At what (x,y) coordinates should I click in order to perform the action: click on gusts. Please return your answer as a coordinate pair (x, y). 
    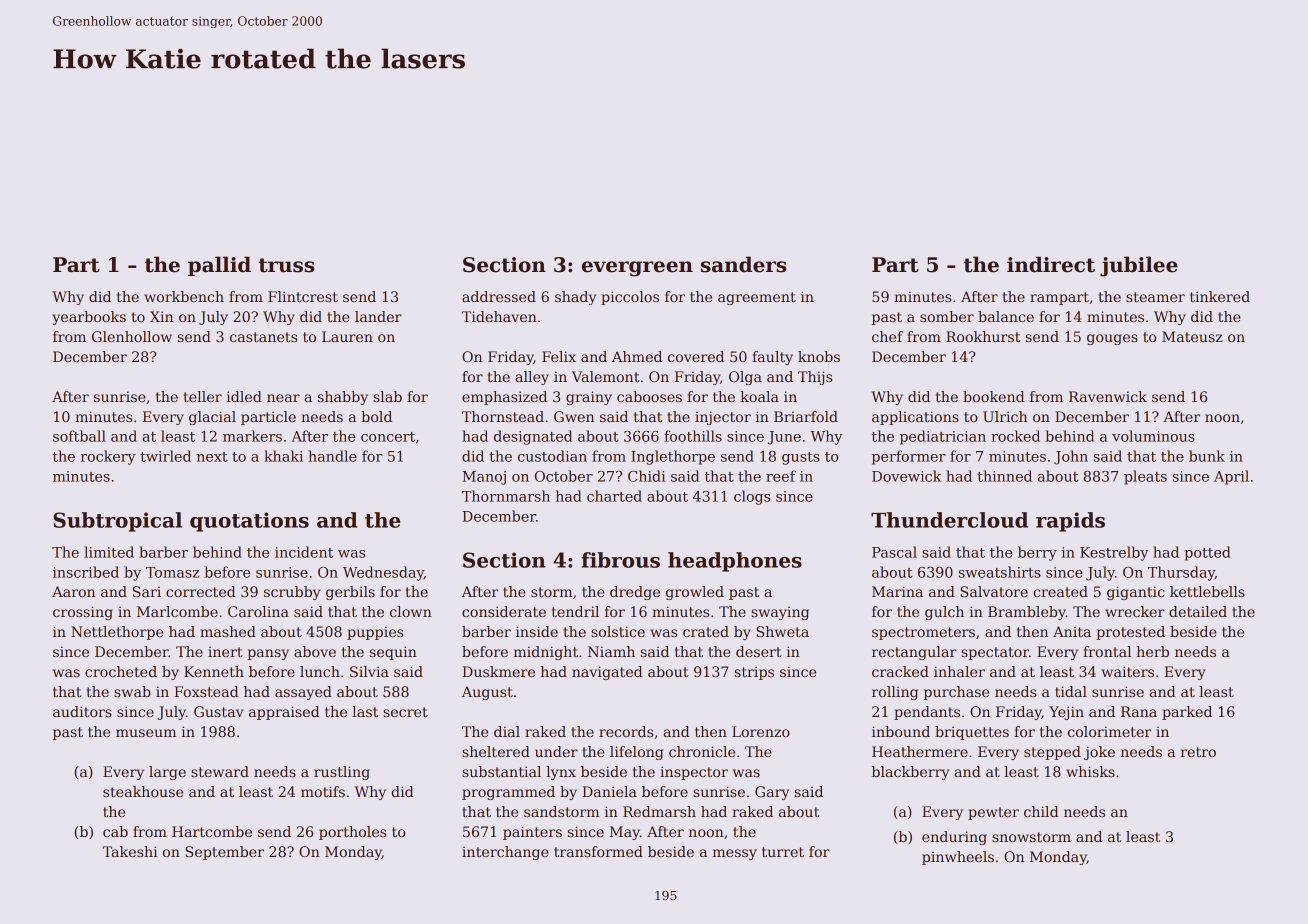
    Looking at the image, I should click on (801, 458).
